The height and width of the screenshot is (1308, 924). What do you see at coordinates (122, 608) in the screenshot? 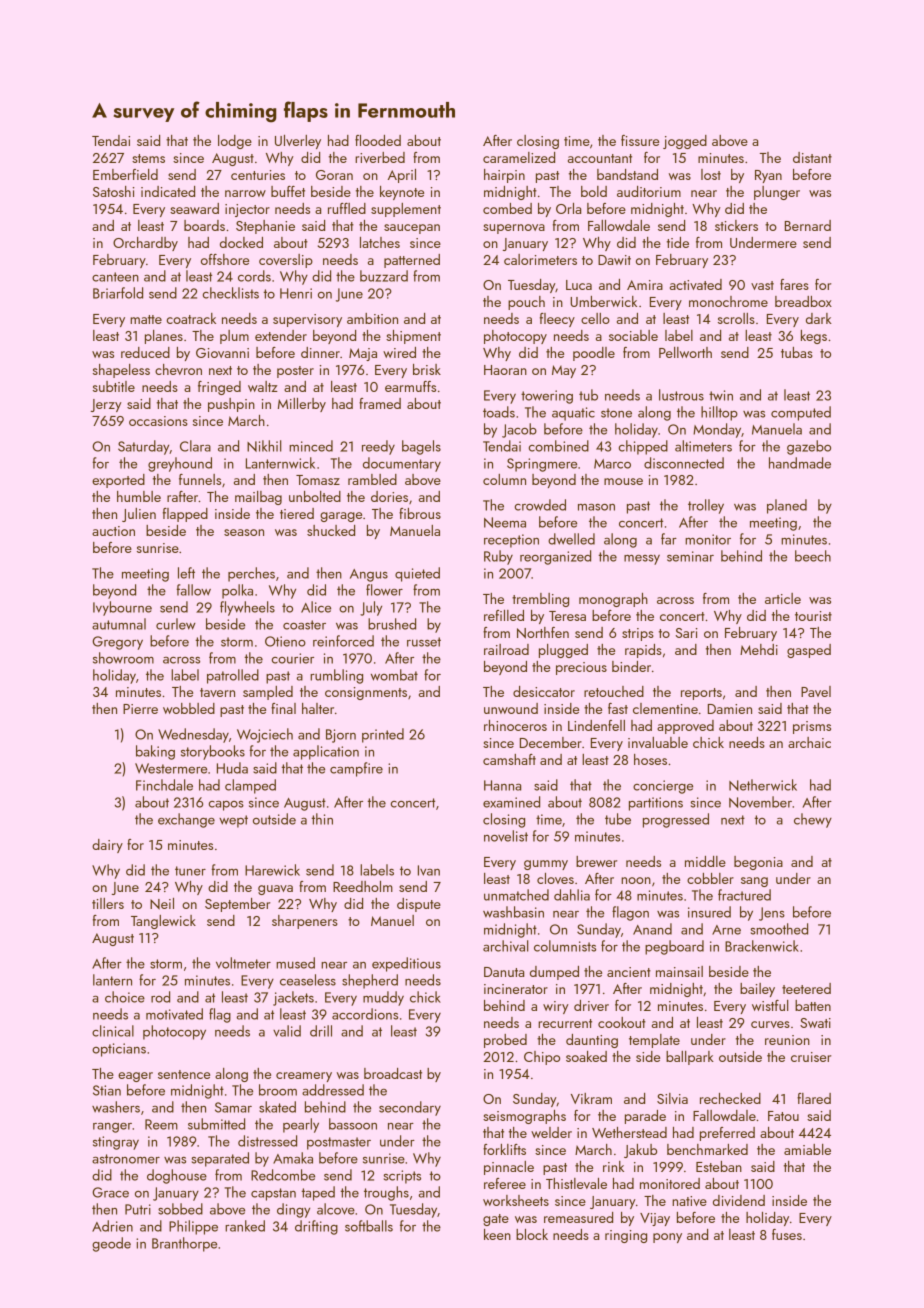
I see `Ivybourne` at bounding box center [122, 608].
